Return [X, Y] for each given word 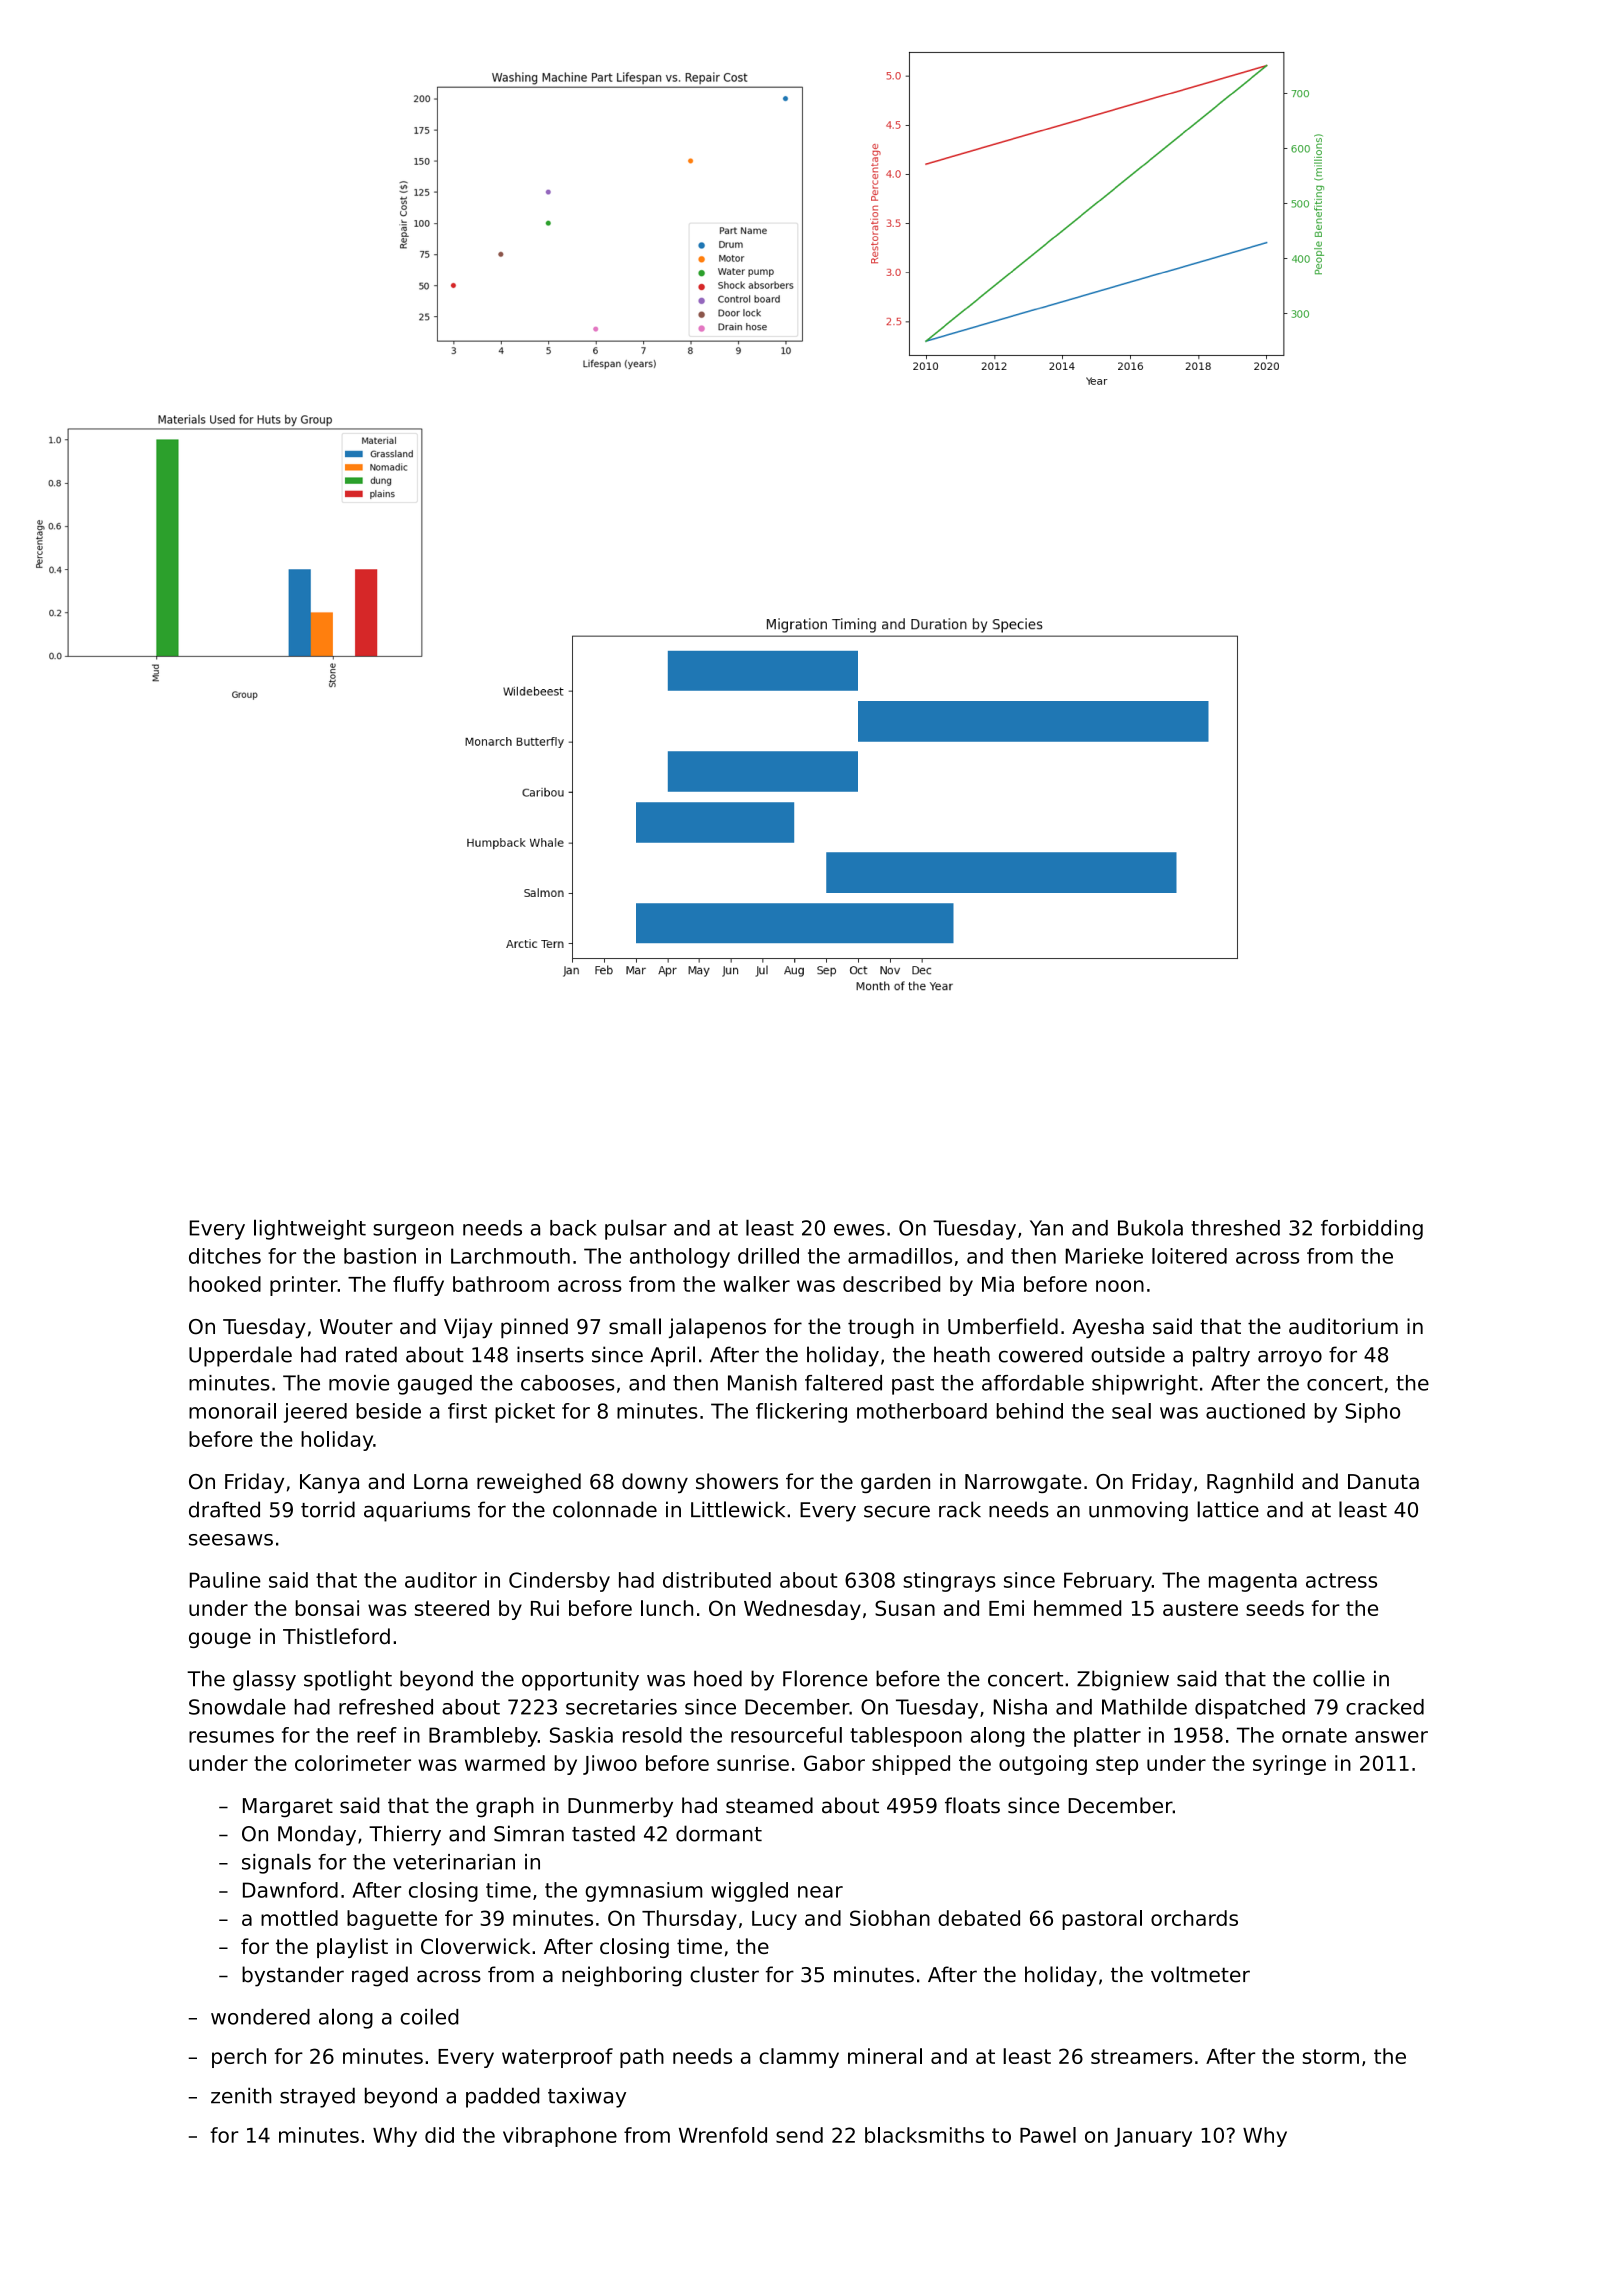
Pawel [1048, 2135]
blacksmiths [924, 2135]
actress [1341, 1580]
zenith [241, 2095]
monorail [232, 1411]
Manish [762, 1383]
